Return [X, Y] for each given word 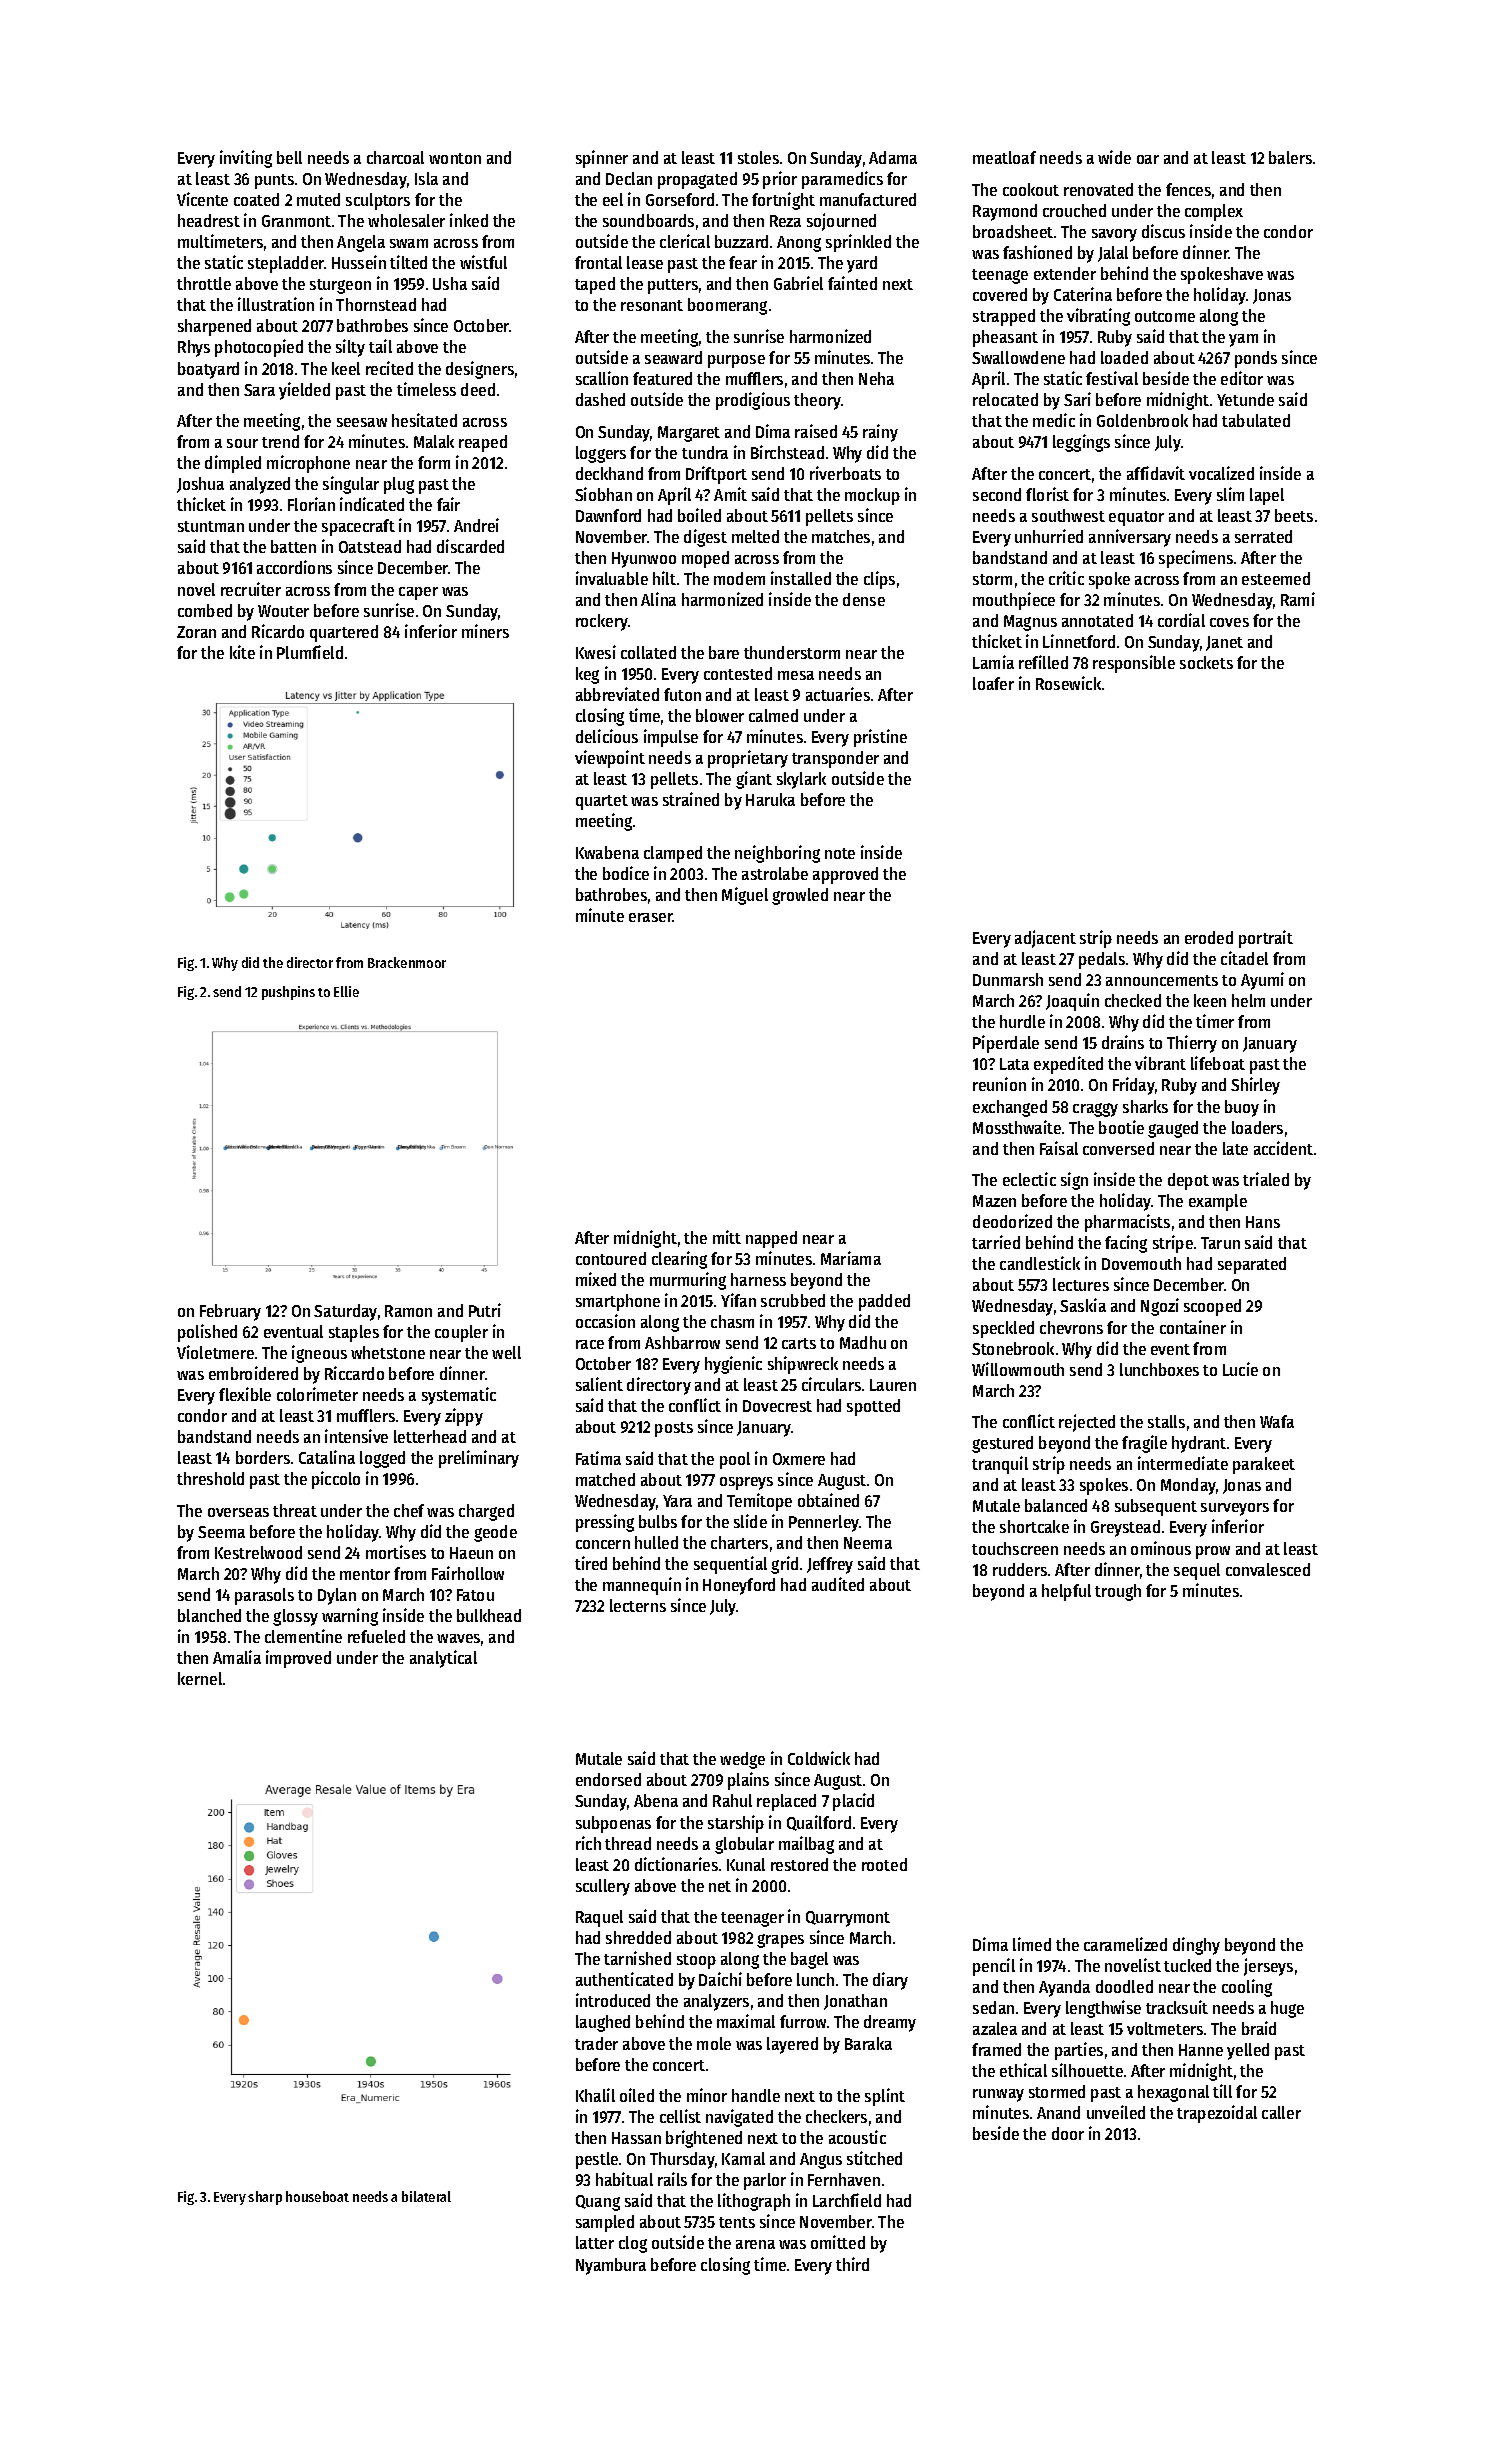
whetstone [388, 1352]
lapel [1267, 496]
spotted [873, 1407]
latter [595, 2242]
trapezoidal [1217, 2114]
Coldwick [819, 1758]
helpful [1066, 1592]
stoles [758, 157]
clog [633, 2244]
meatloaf [1004, 157]
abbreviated [617, 694]
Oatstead [370, 546]
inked [469, 220]
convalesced [1268, 1569]
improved [298, 1659]
